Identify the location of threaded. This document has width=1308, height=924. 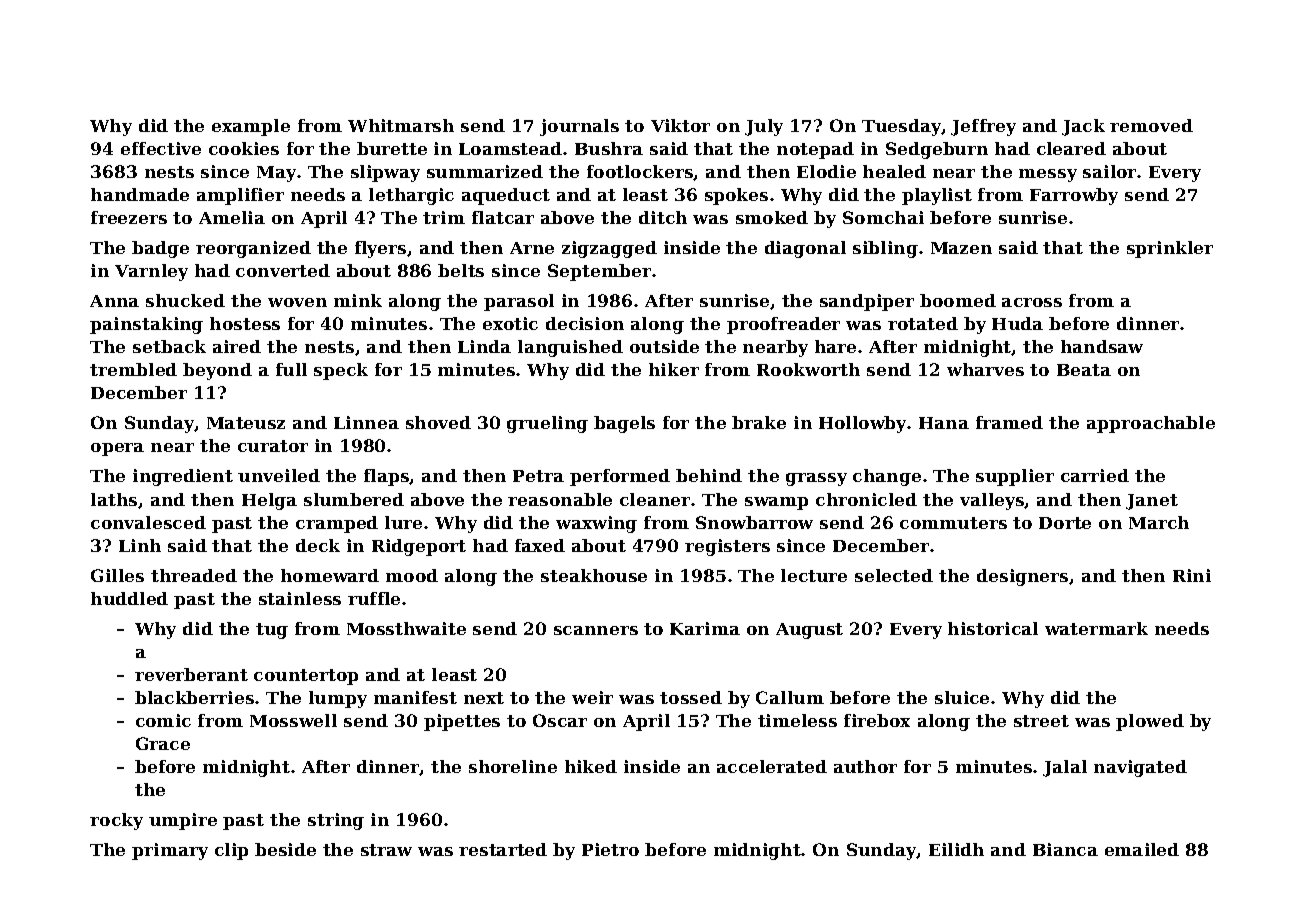
(194, 575).
